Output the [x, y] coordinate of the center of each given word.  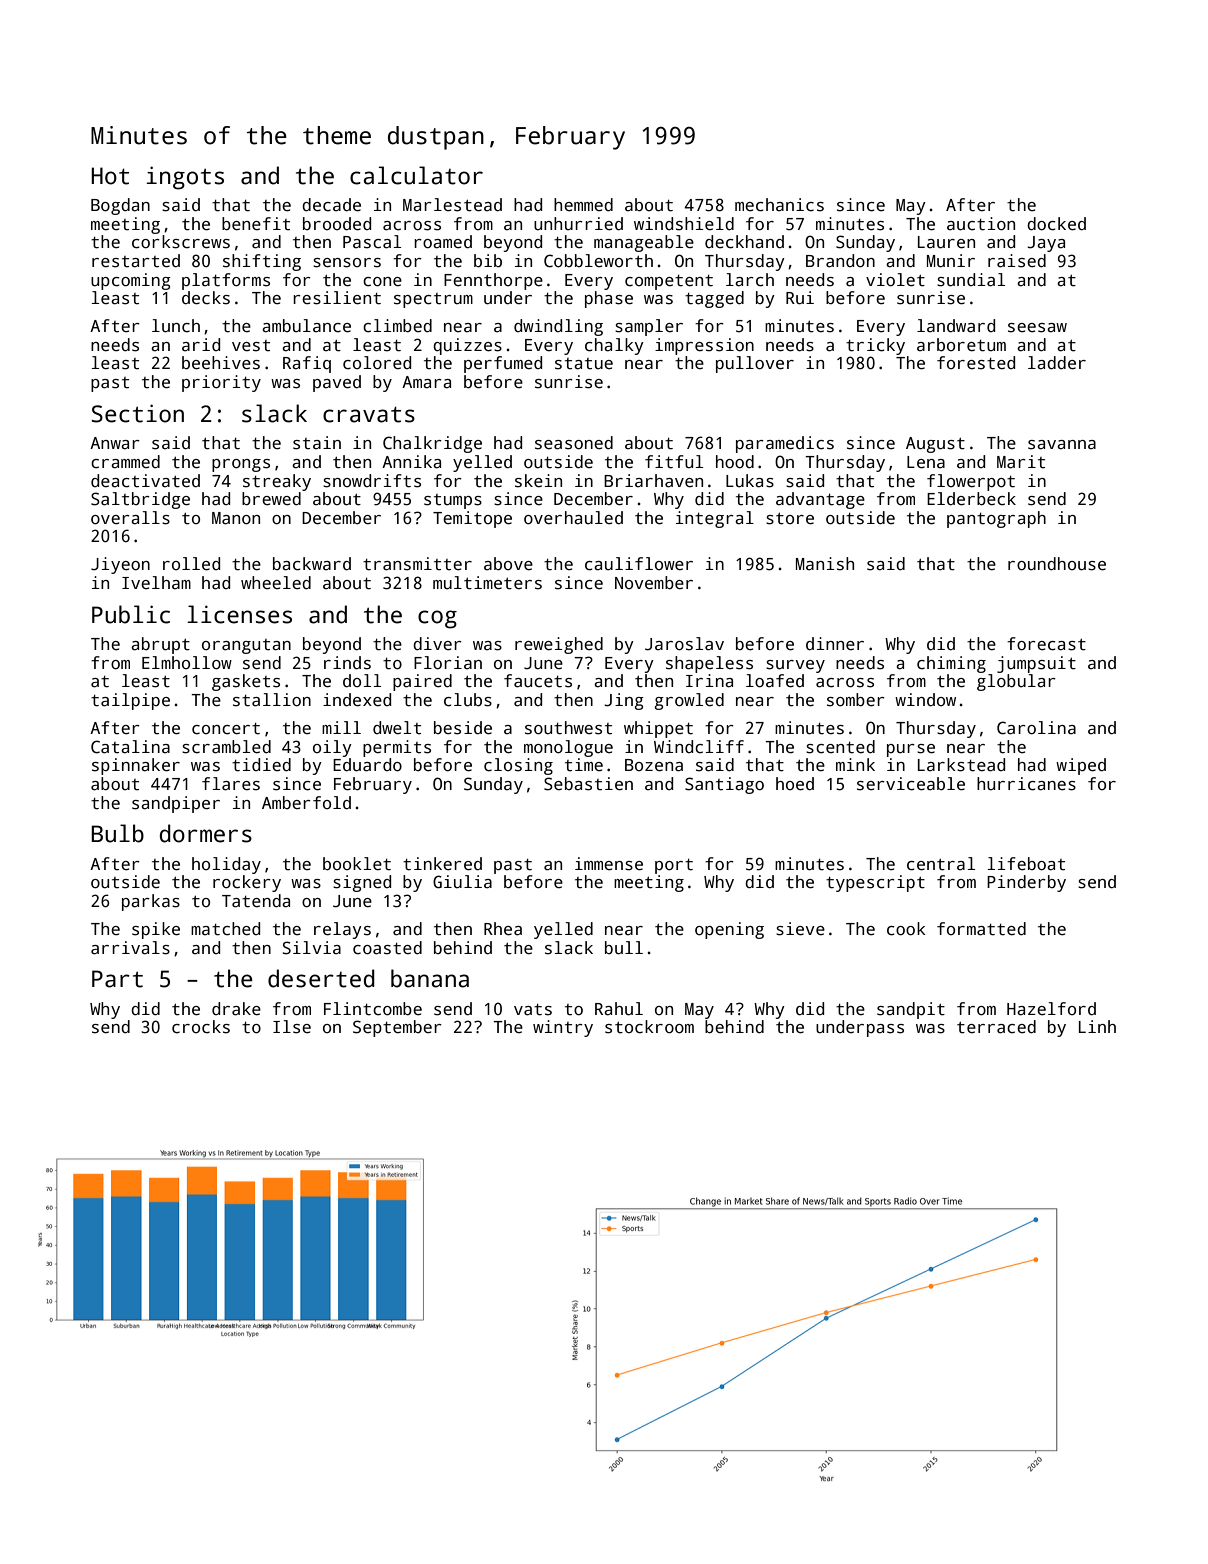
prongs [241, 465]
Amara [426, 382]
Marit [1021, 462]
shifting [262, 262]
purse [911, 750]
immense [609, 864]
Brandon [840, 261]
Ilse [292, 1027]
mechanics [779, 205]
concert [226, 729]
